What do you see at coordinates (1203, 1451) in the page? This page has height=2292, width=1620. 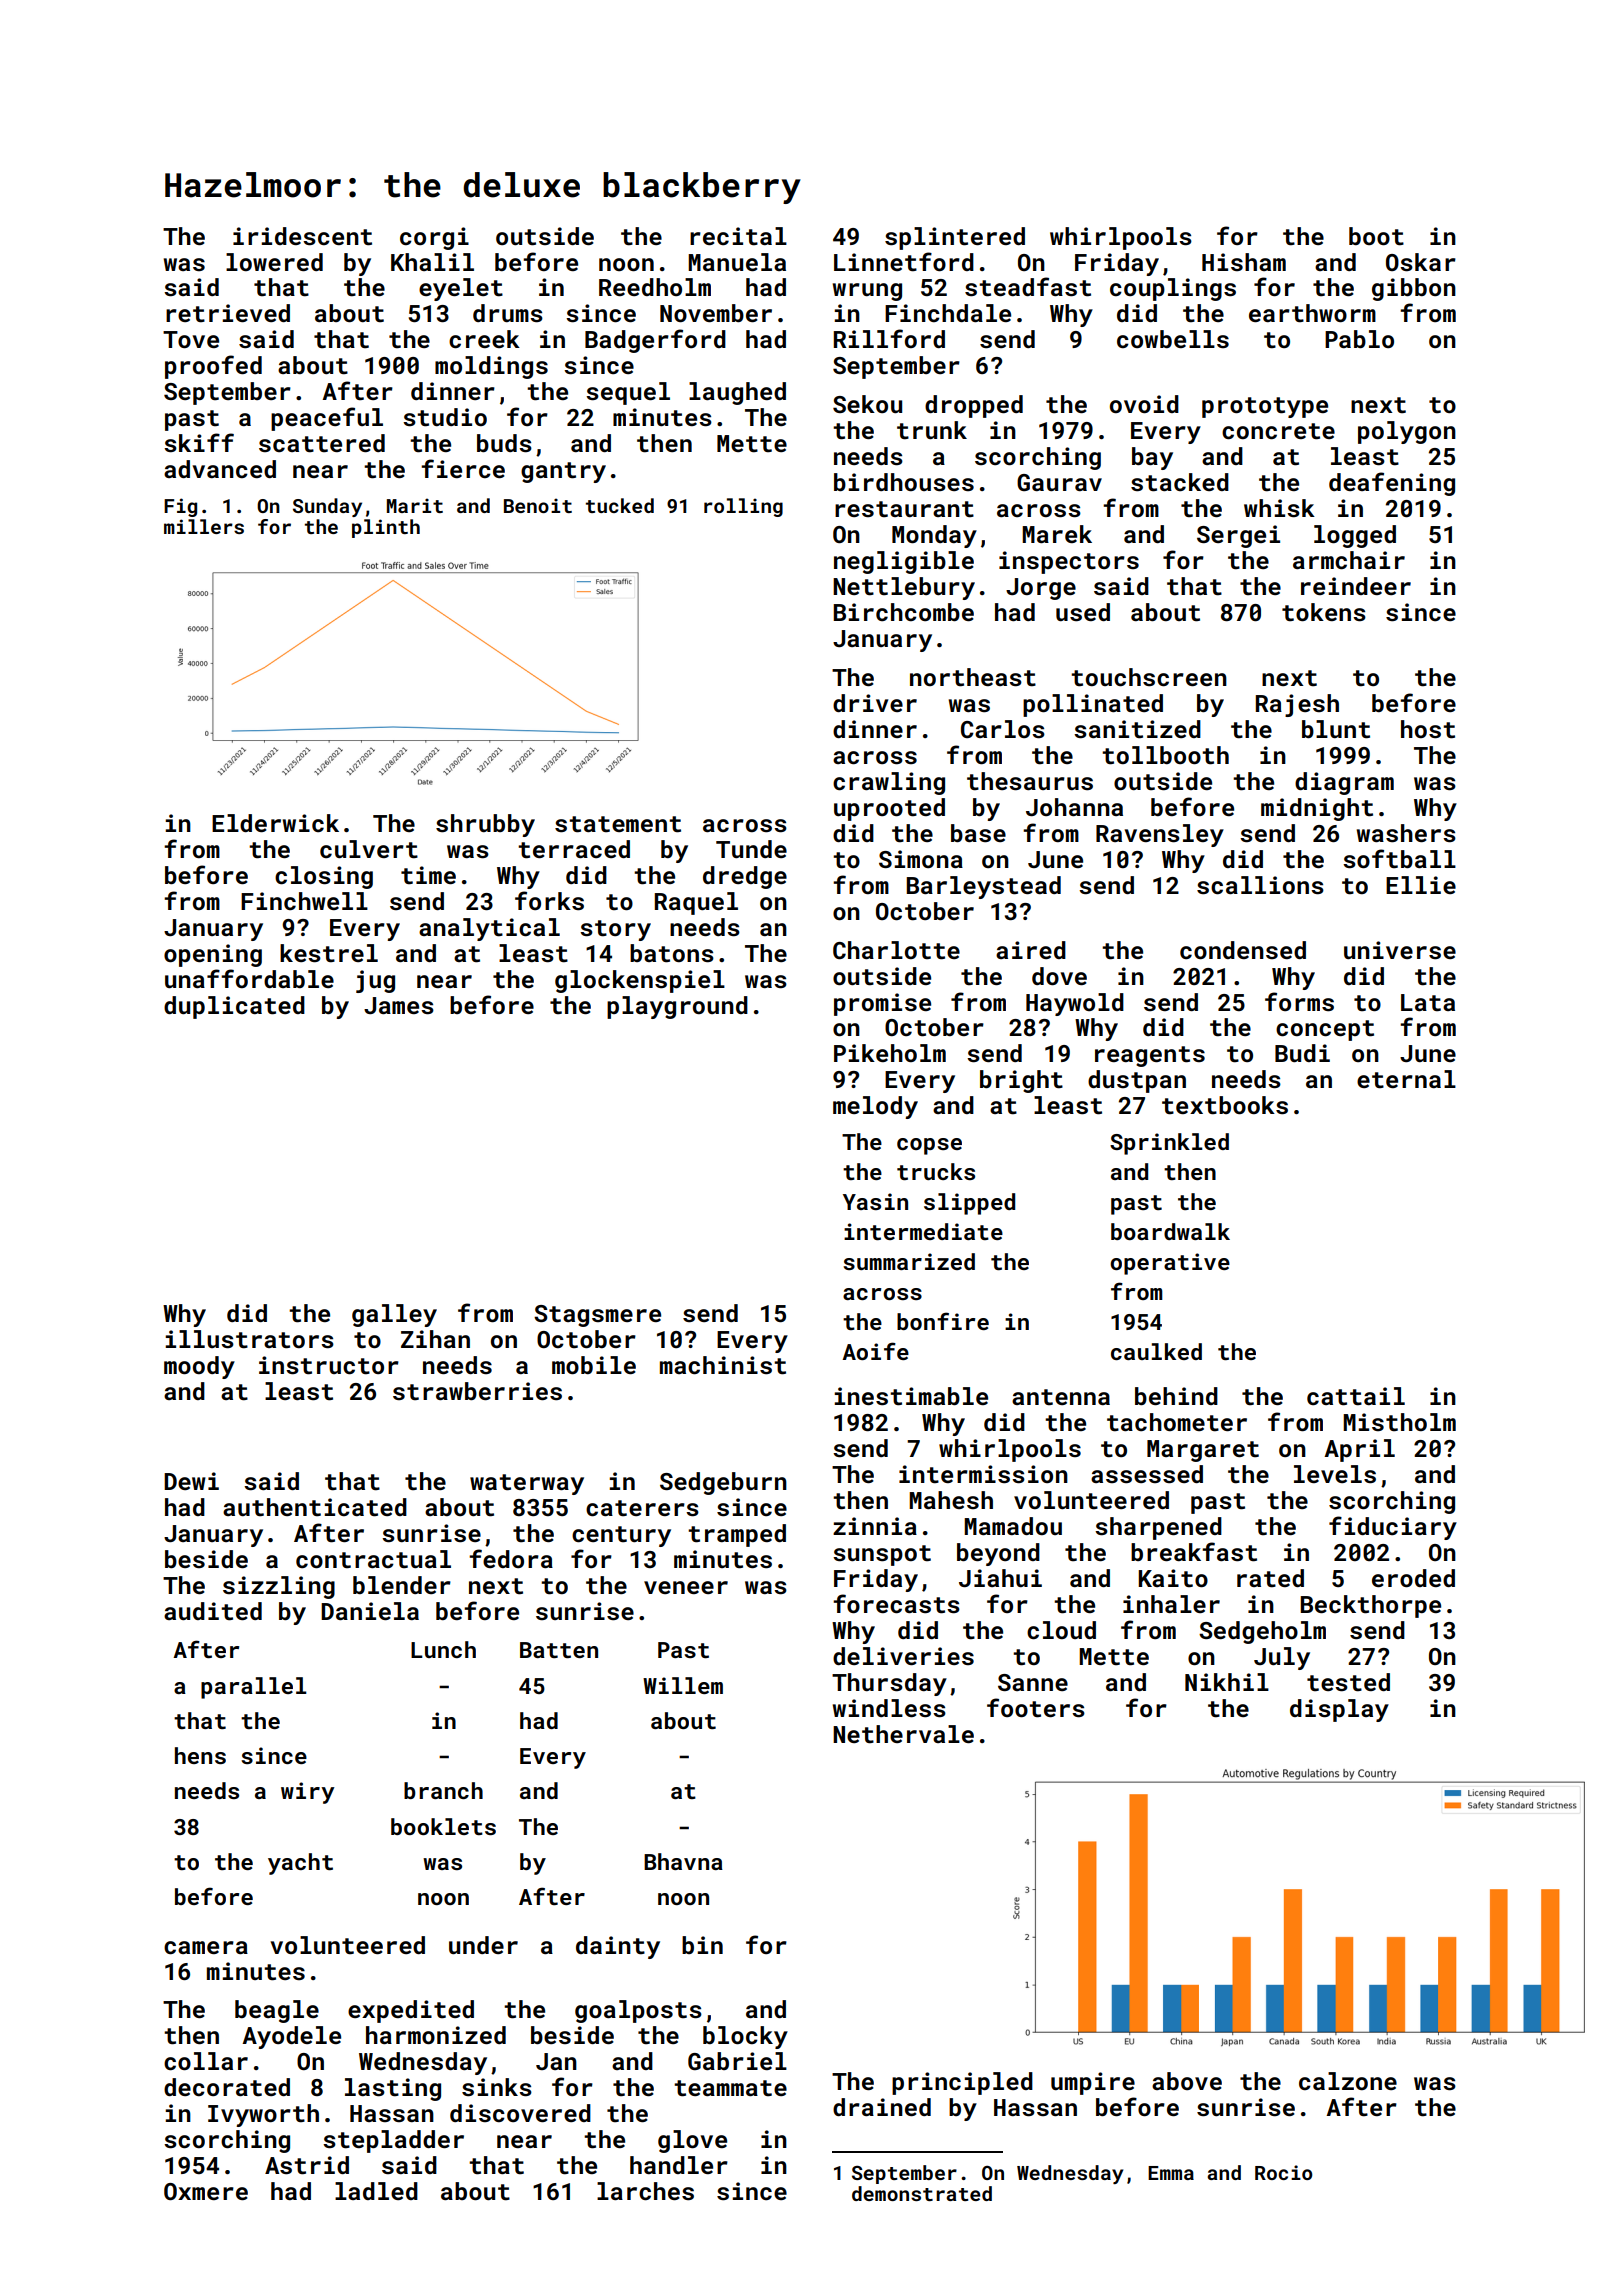 I see `Margaret` at bounding box center [1203, 1451].
